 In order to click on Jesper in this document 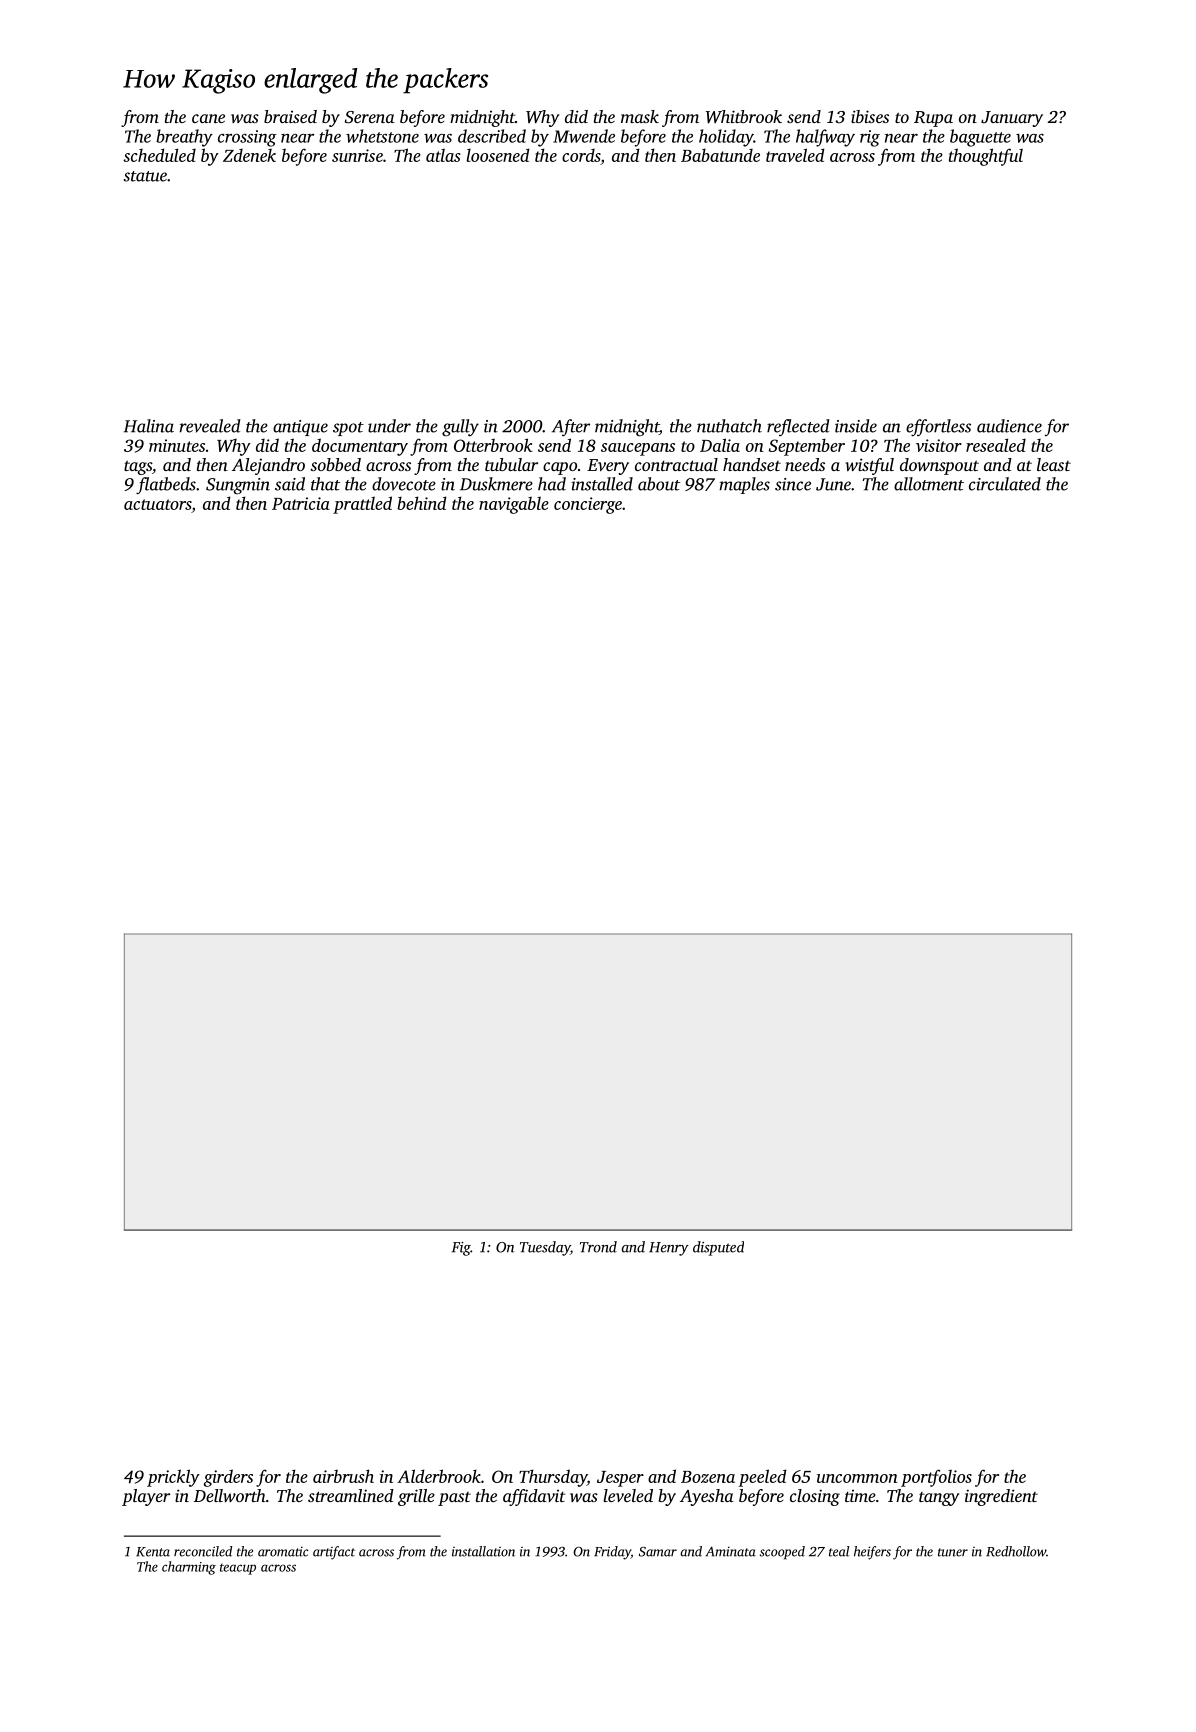, I will do `click(620, 1479)`.
